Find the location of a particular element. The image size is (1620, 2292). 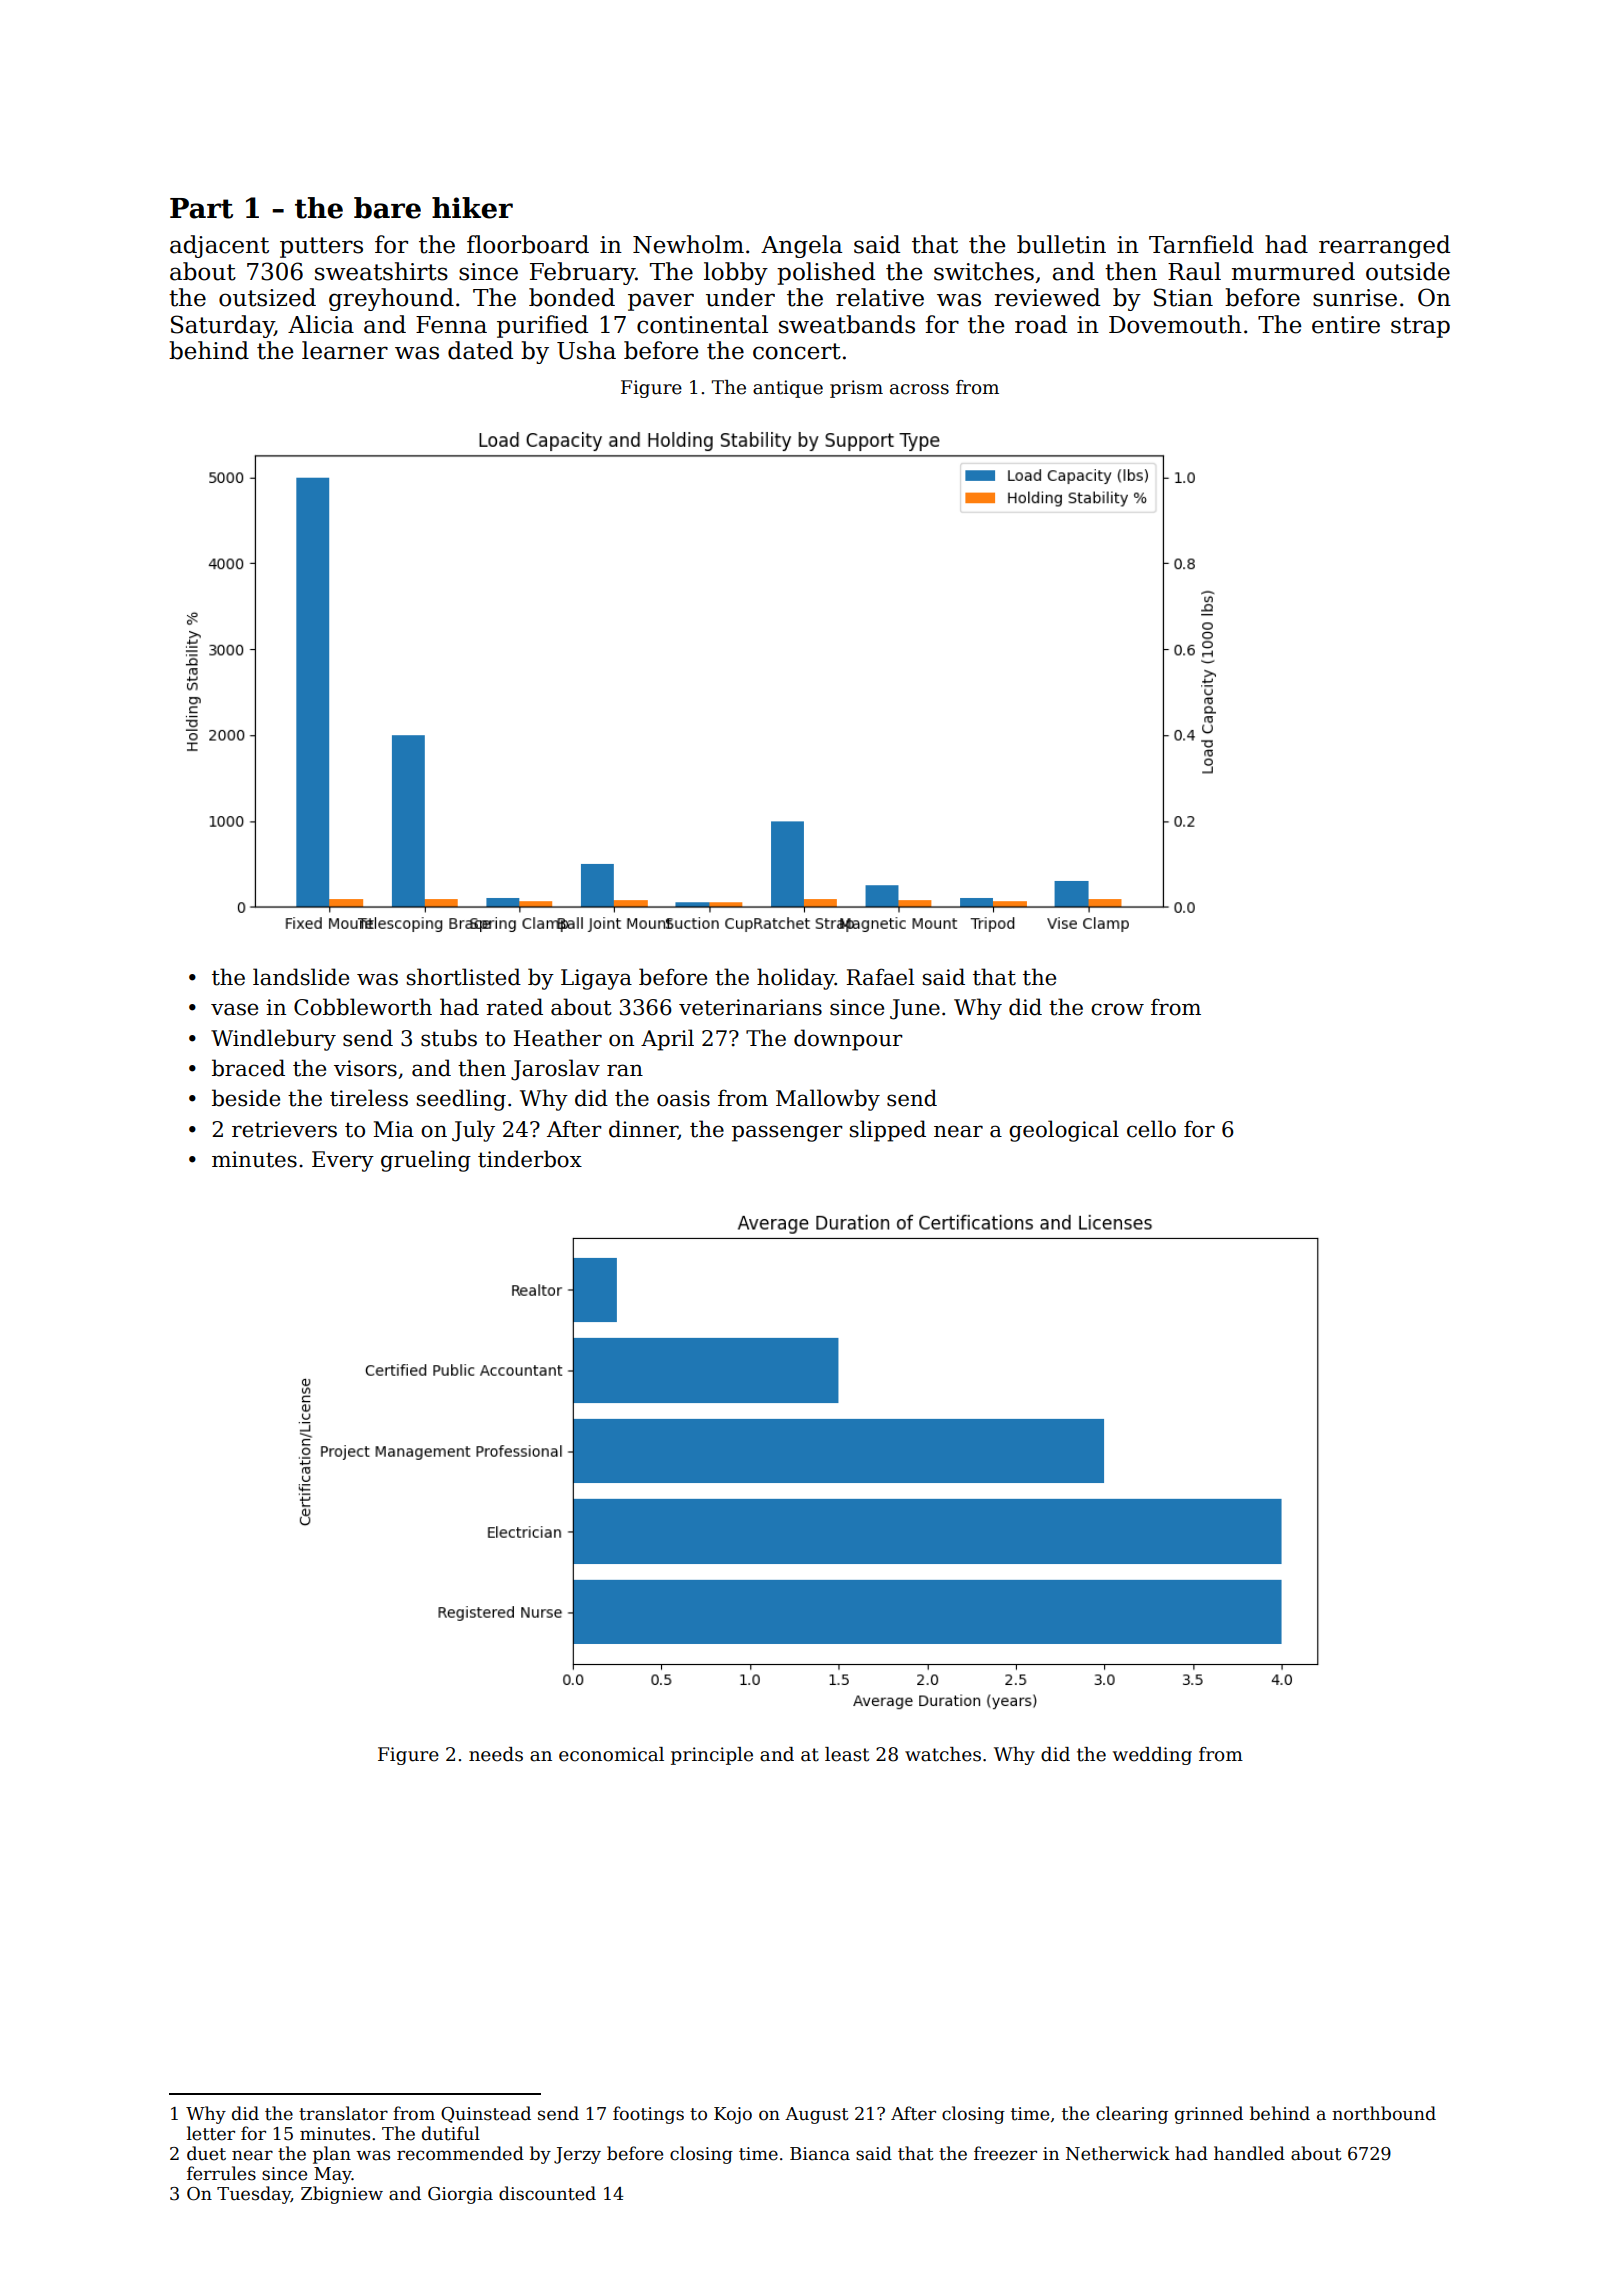

needs is located at coordinates (496, 1754).
